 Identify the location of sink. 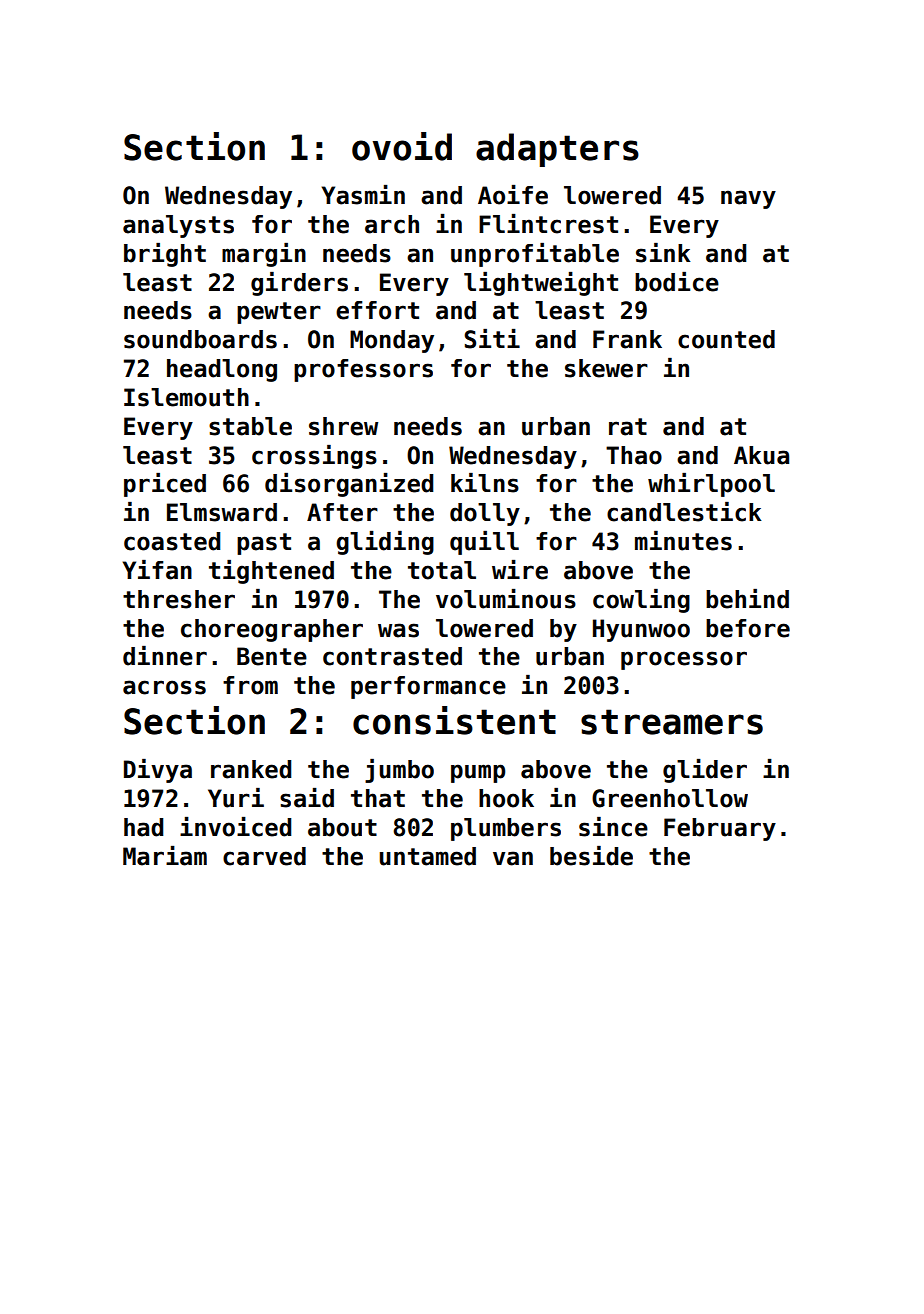
(663, 253).
